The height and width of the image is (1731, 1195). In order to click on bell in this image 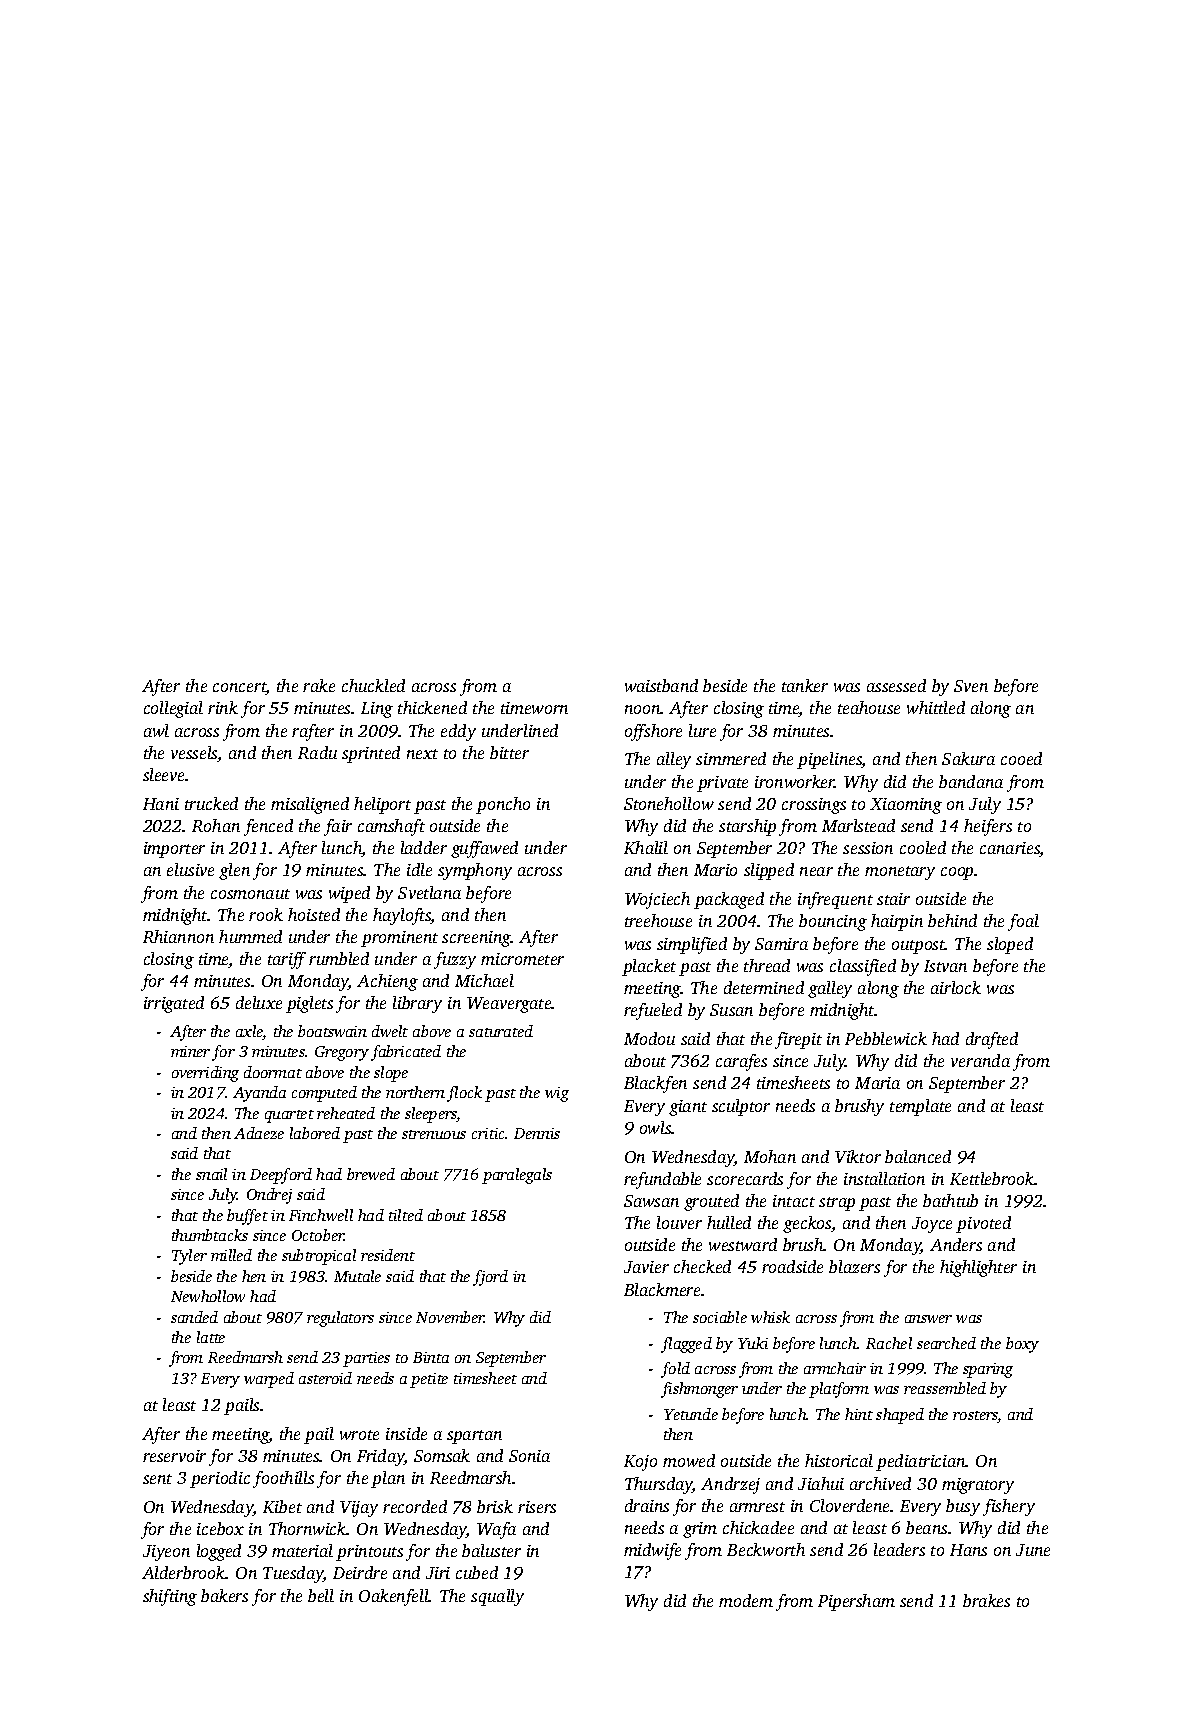, I will do `click(321, 1595)`.
